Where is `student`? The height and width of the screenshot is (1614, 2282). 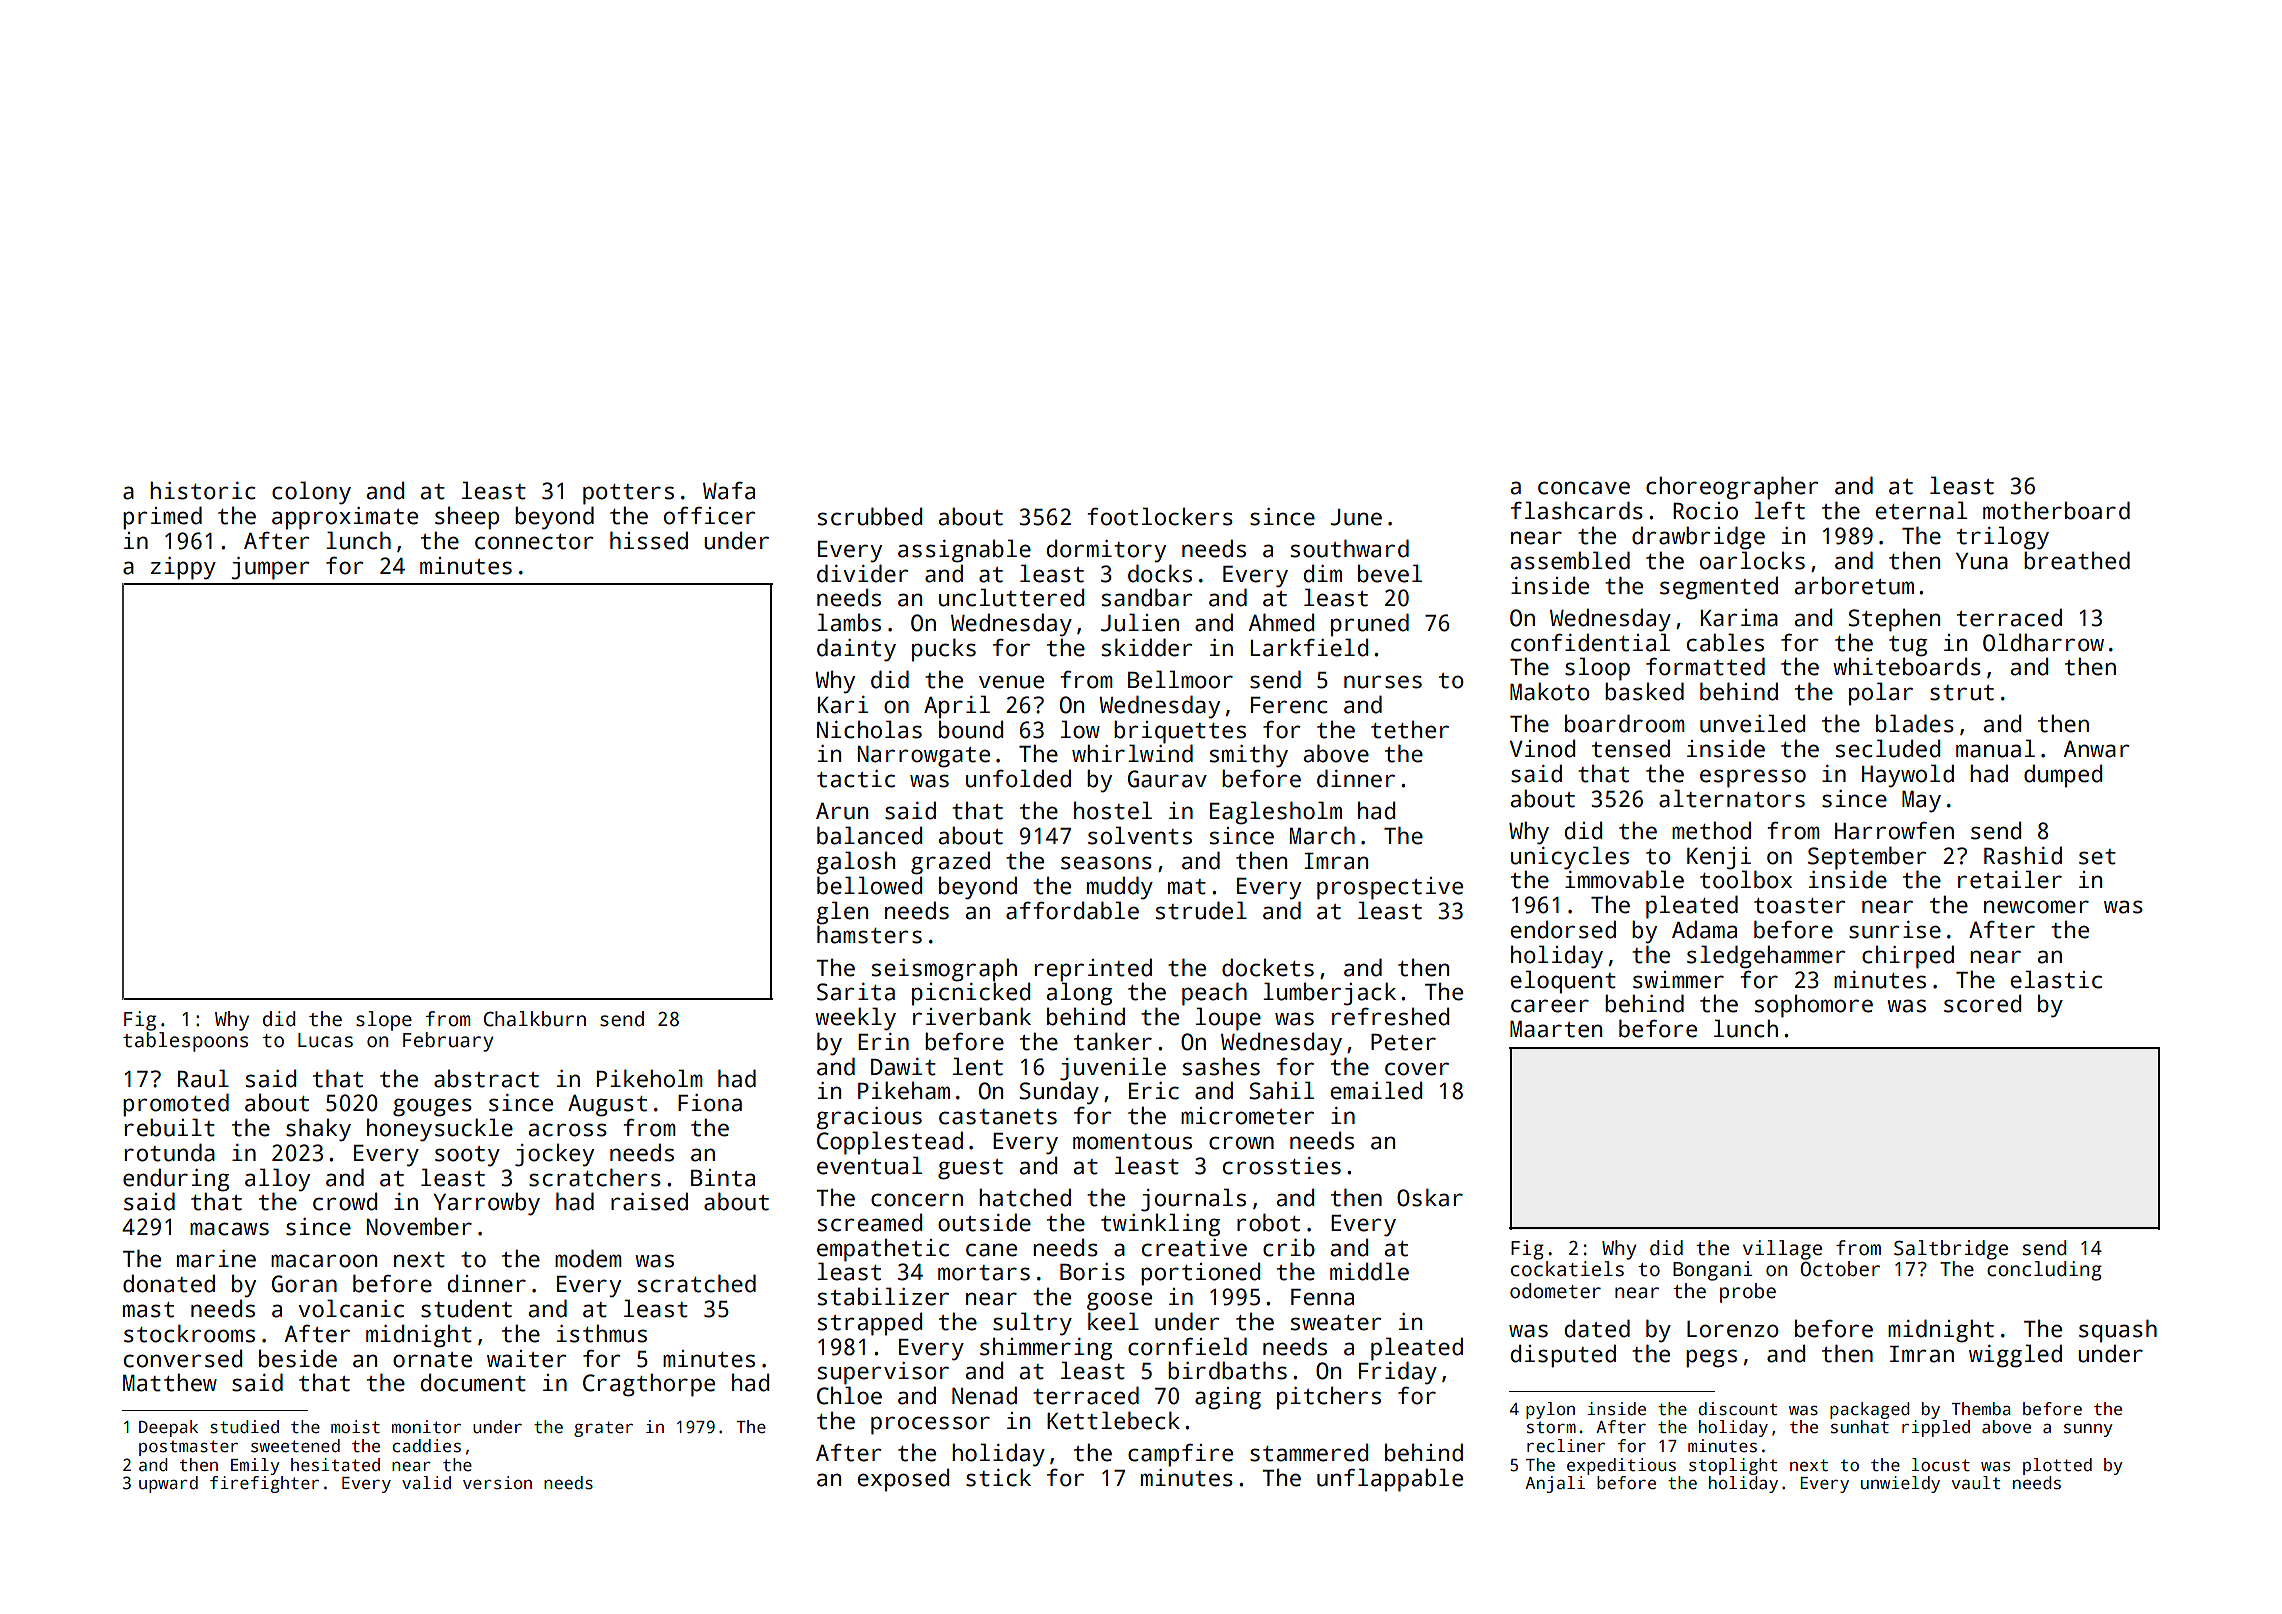 student is located at coordinates (466, 1308).
